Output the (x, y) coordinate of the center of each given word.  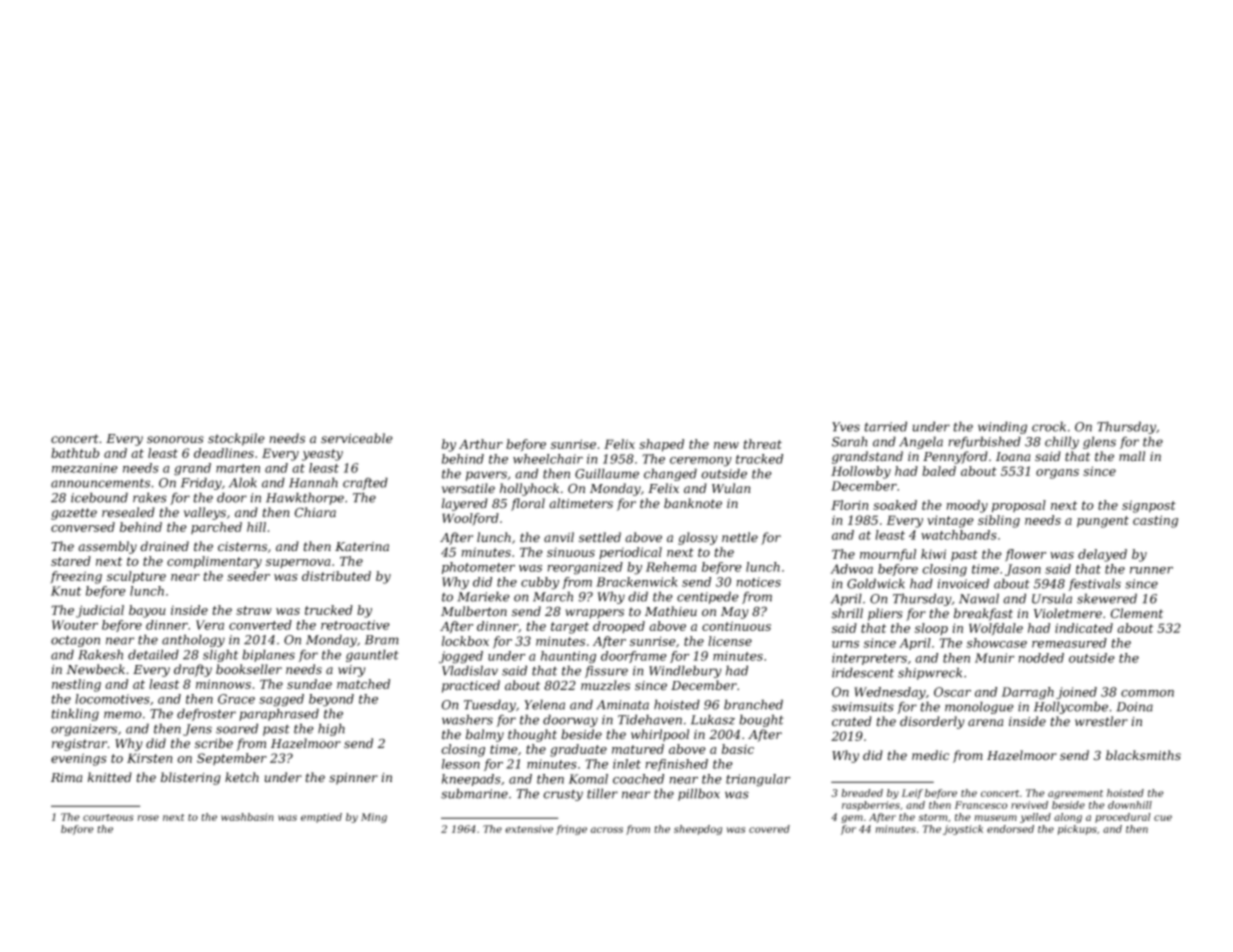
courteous (108, 817)
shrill (847, 613)
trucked (329, 610)
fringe (571, 830)
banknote (693, 503)
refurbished (984, 442)
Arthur (481, 444)
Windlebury (685, 671)
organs (1057, 474)
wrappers (594, 614)
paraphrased (279, 714)
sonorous (175, 440)
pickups (1077, 830)
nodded (1041, 658)
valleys (205, 513)
